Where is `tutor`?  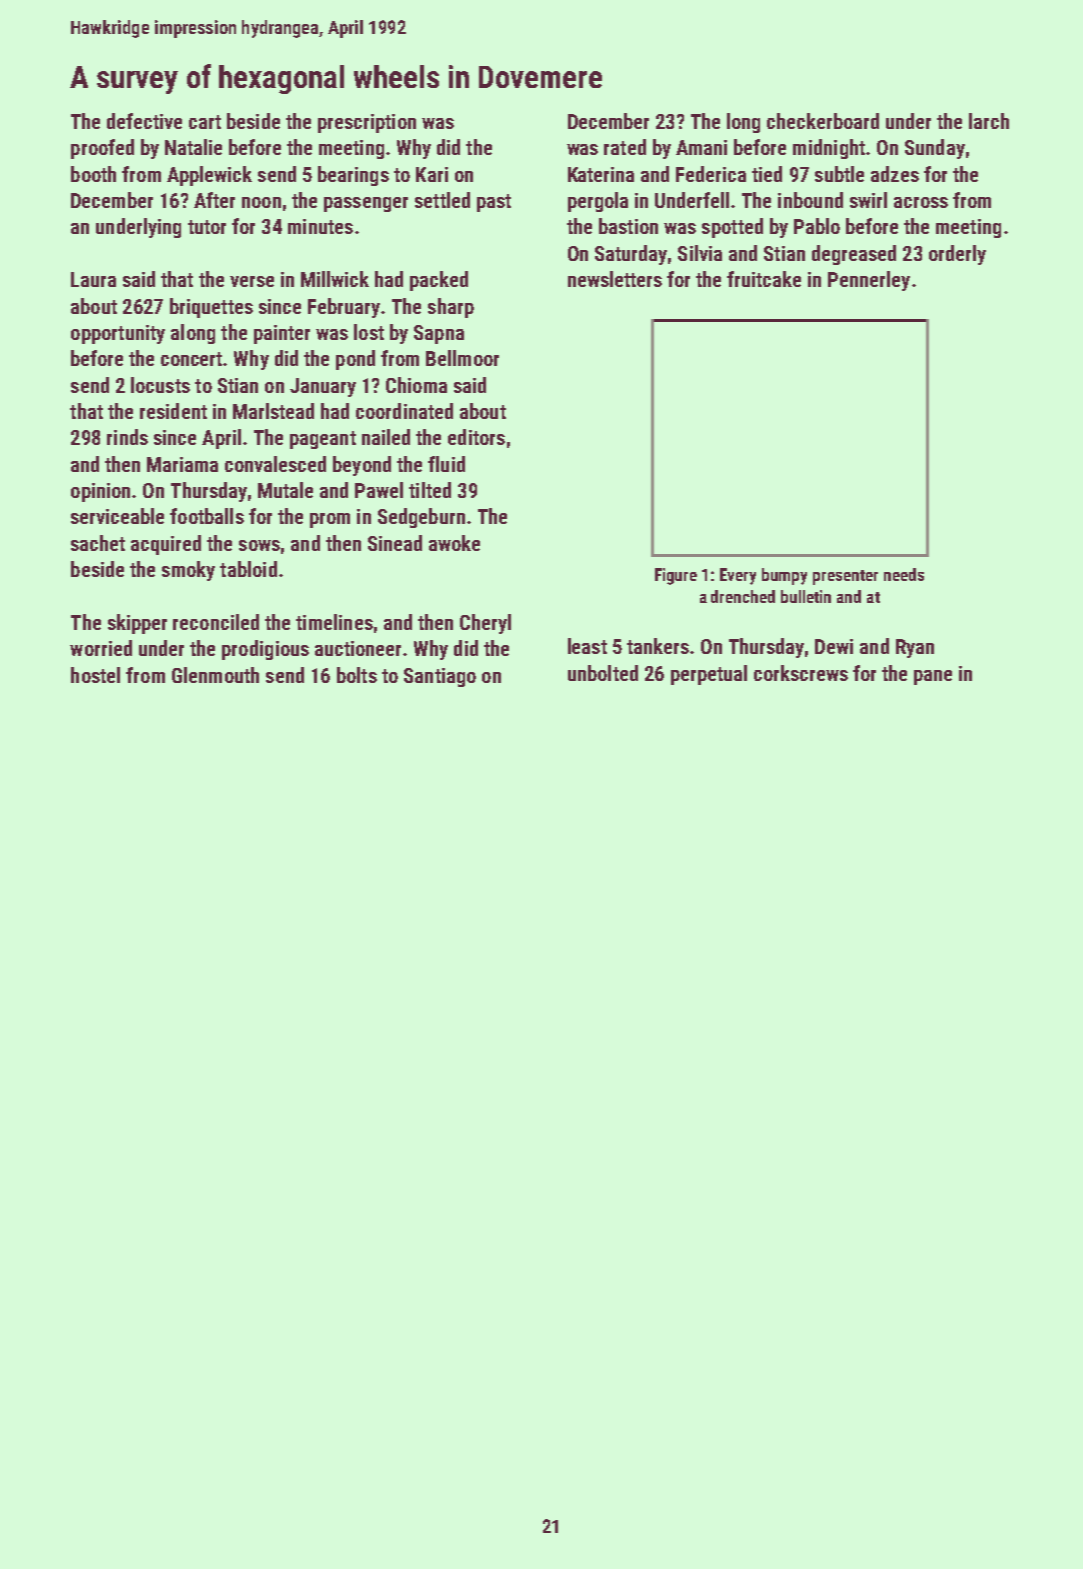
tutor is located at coordinates (207, 227).
